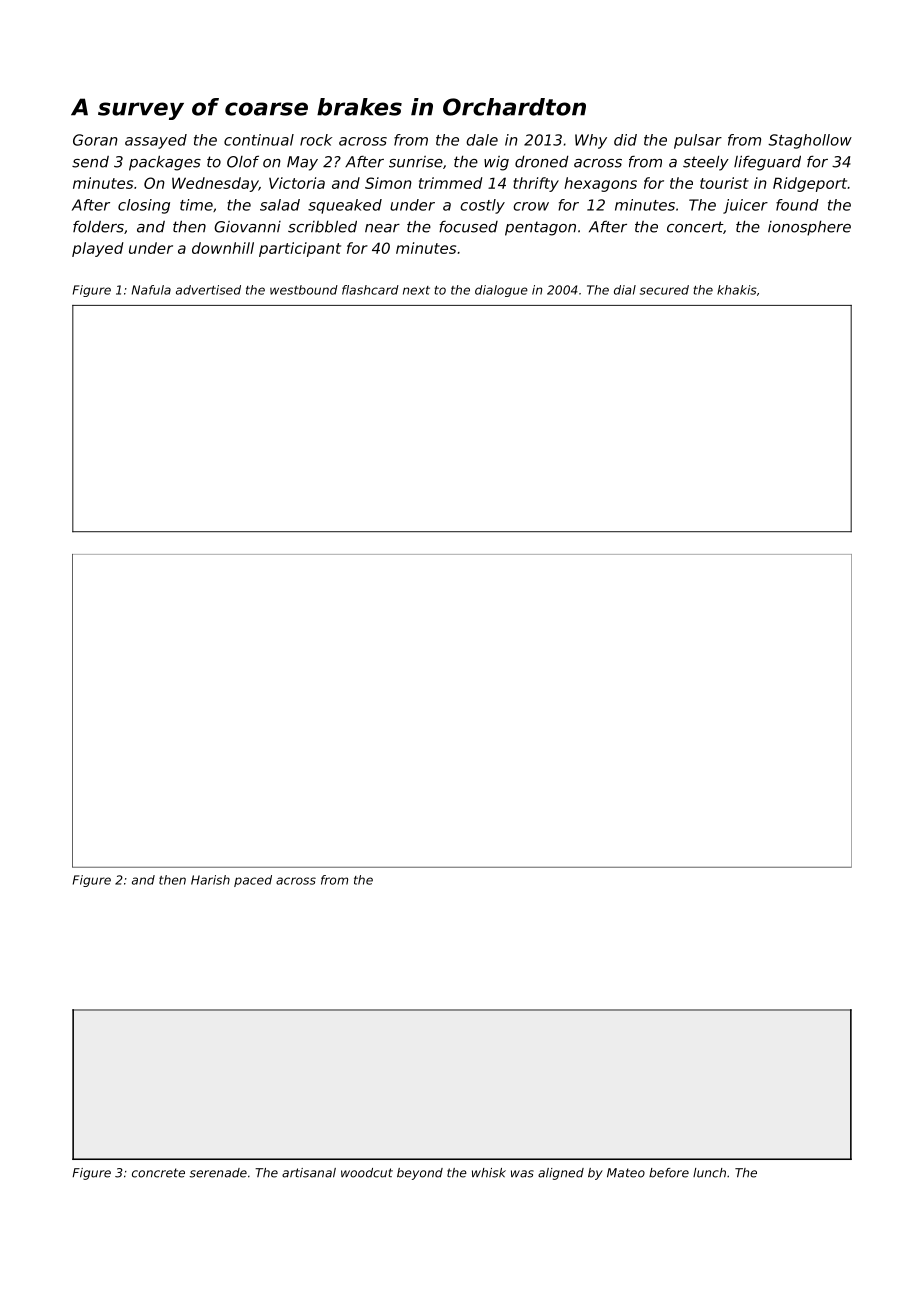  What do you see at coordinates (561, 1174) in the page?
I see `aligned` at bounding box center [561, 1174].
